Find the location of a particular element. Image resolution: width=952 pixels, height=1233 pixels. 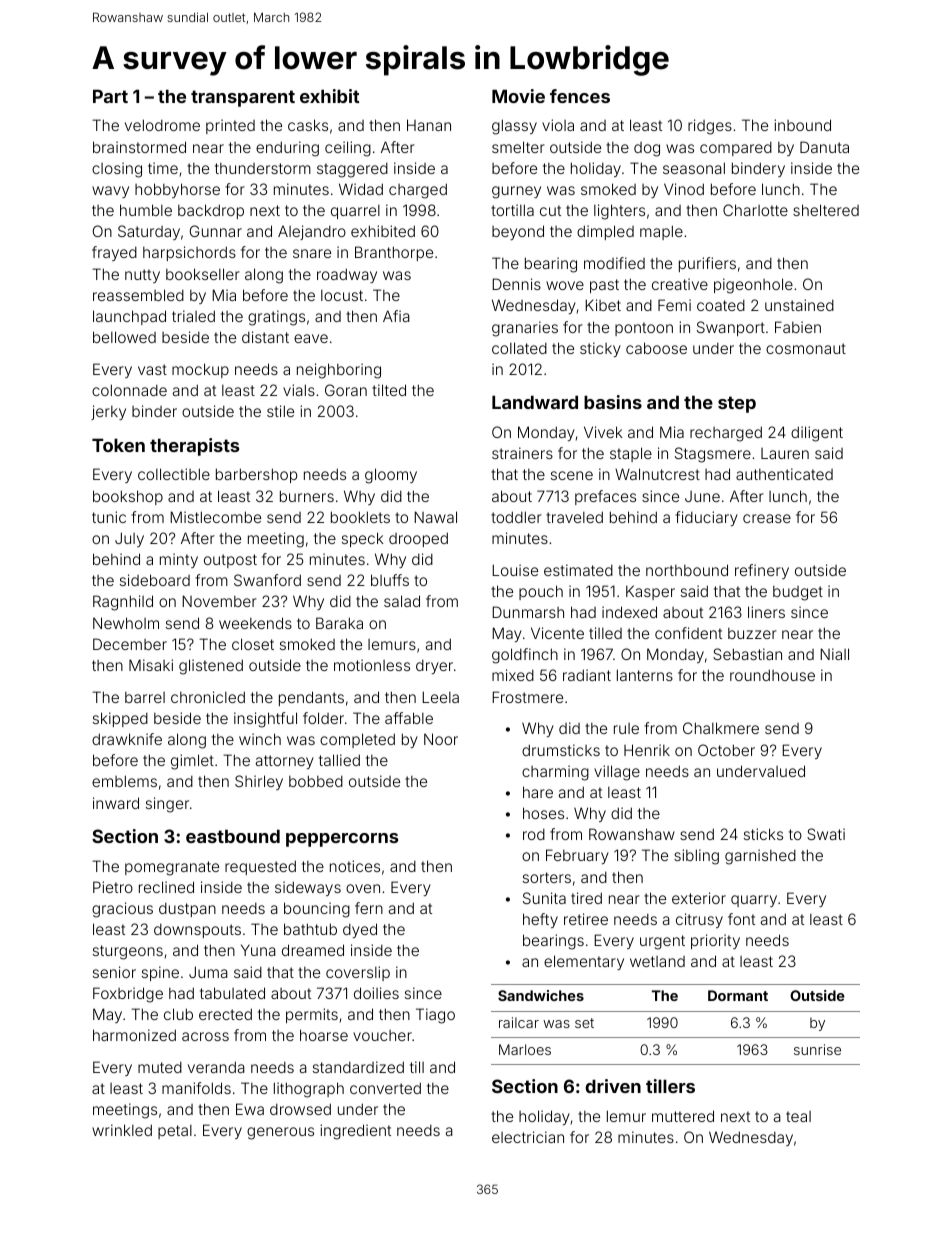

tabulated is located at coordinates (232, 993).
